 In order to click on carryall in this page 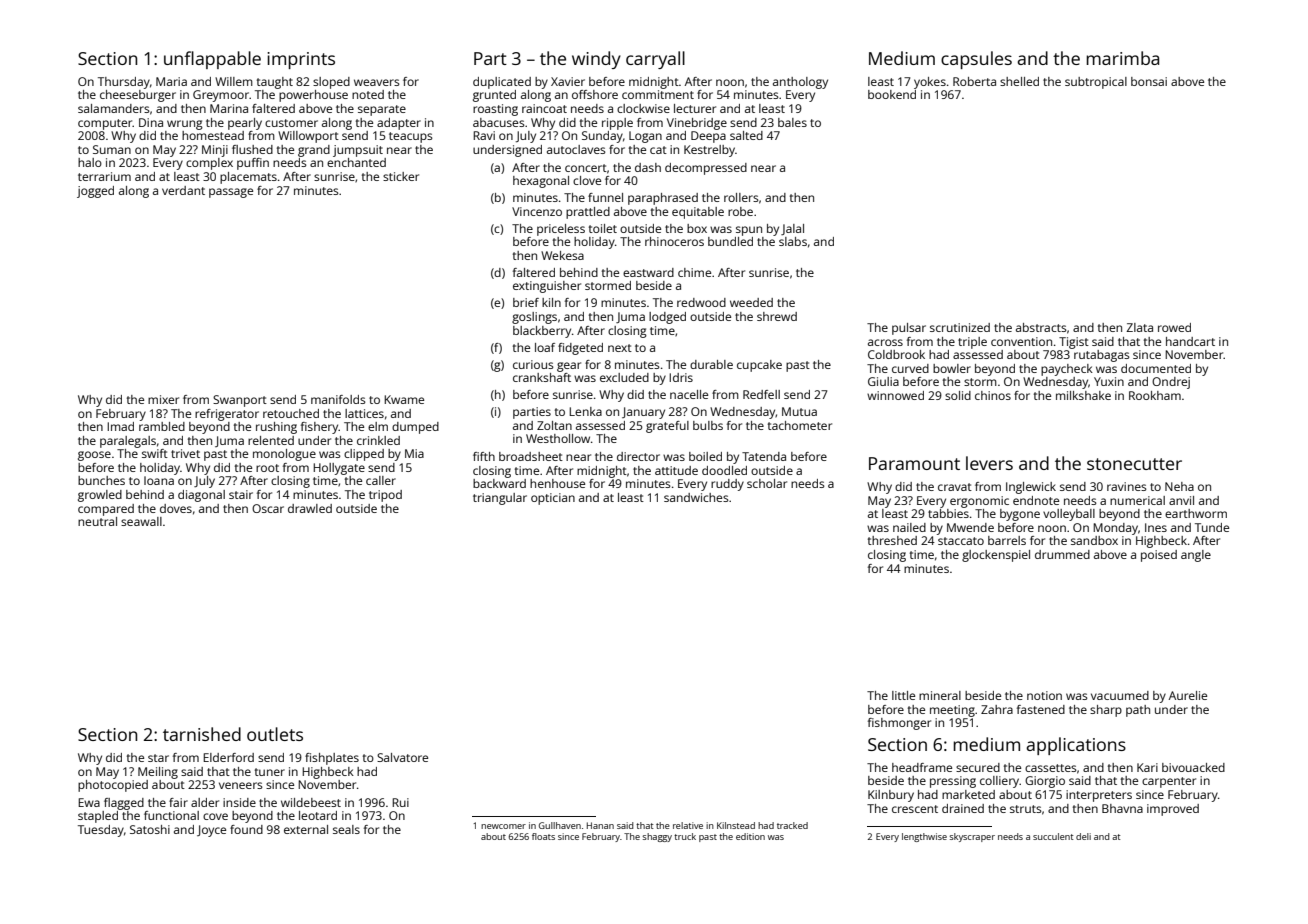, I will do `click(655, 60)`.
